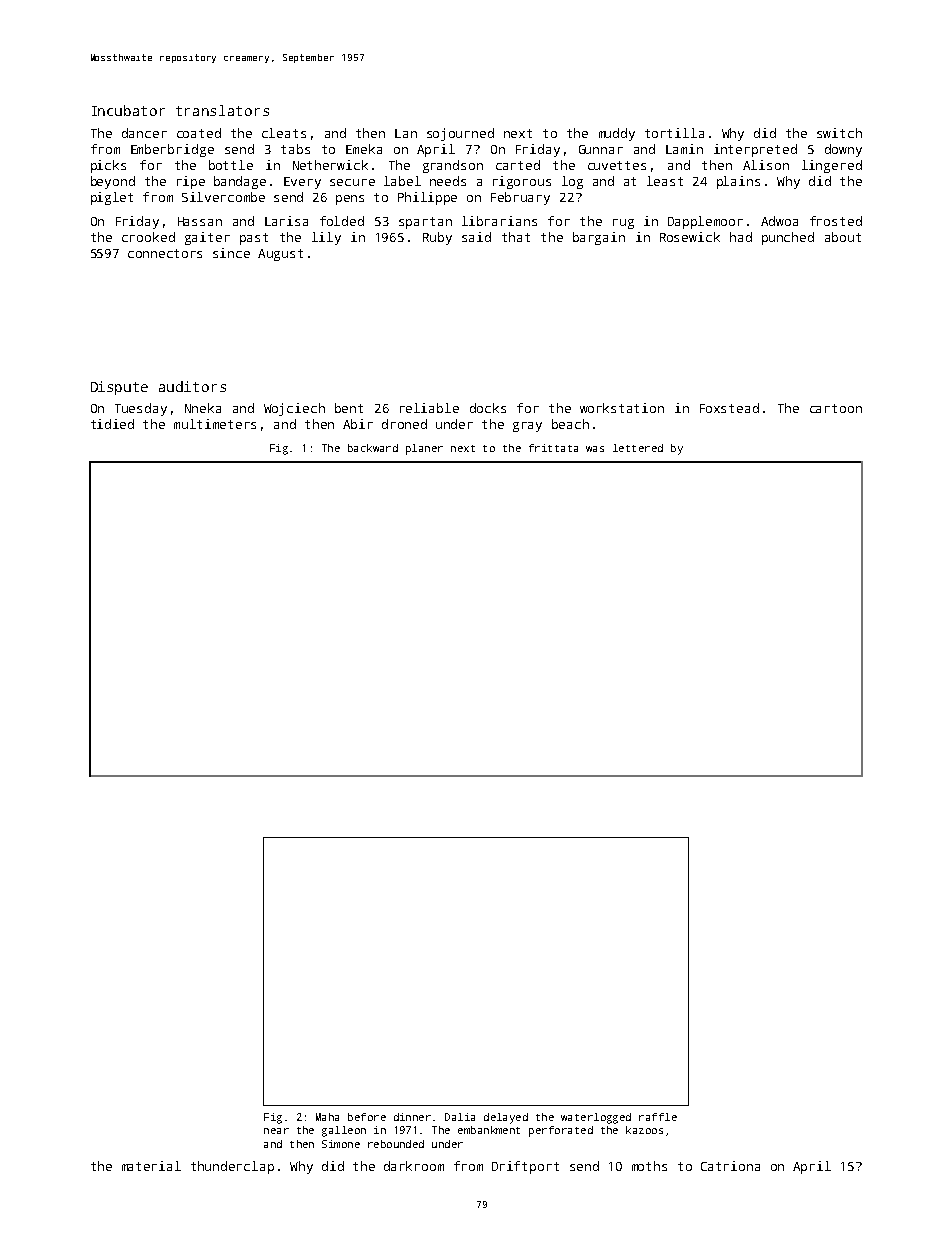  Describe the element at coordinates (836, 408) in the document. I see `cartoon` at that location.
